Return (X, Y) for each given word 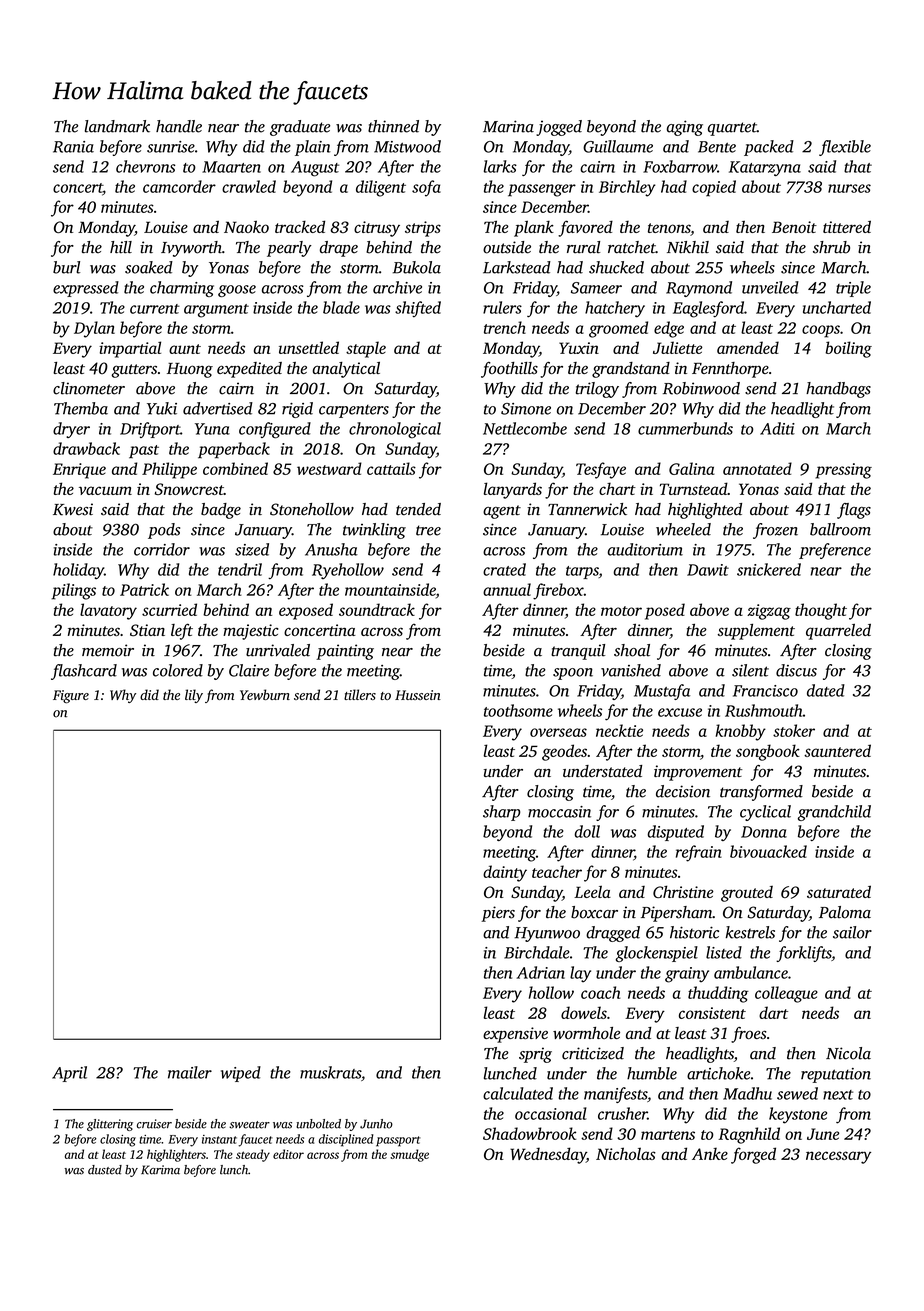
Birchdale (537, 952)
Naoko (246, 226)
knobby (741, 732)
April (69, 1074)
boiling (848, 349)
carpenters (354, 411)
